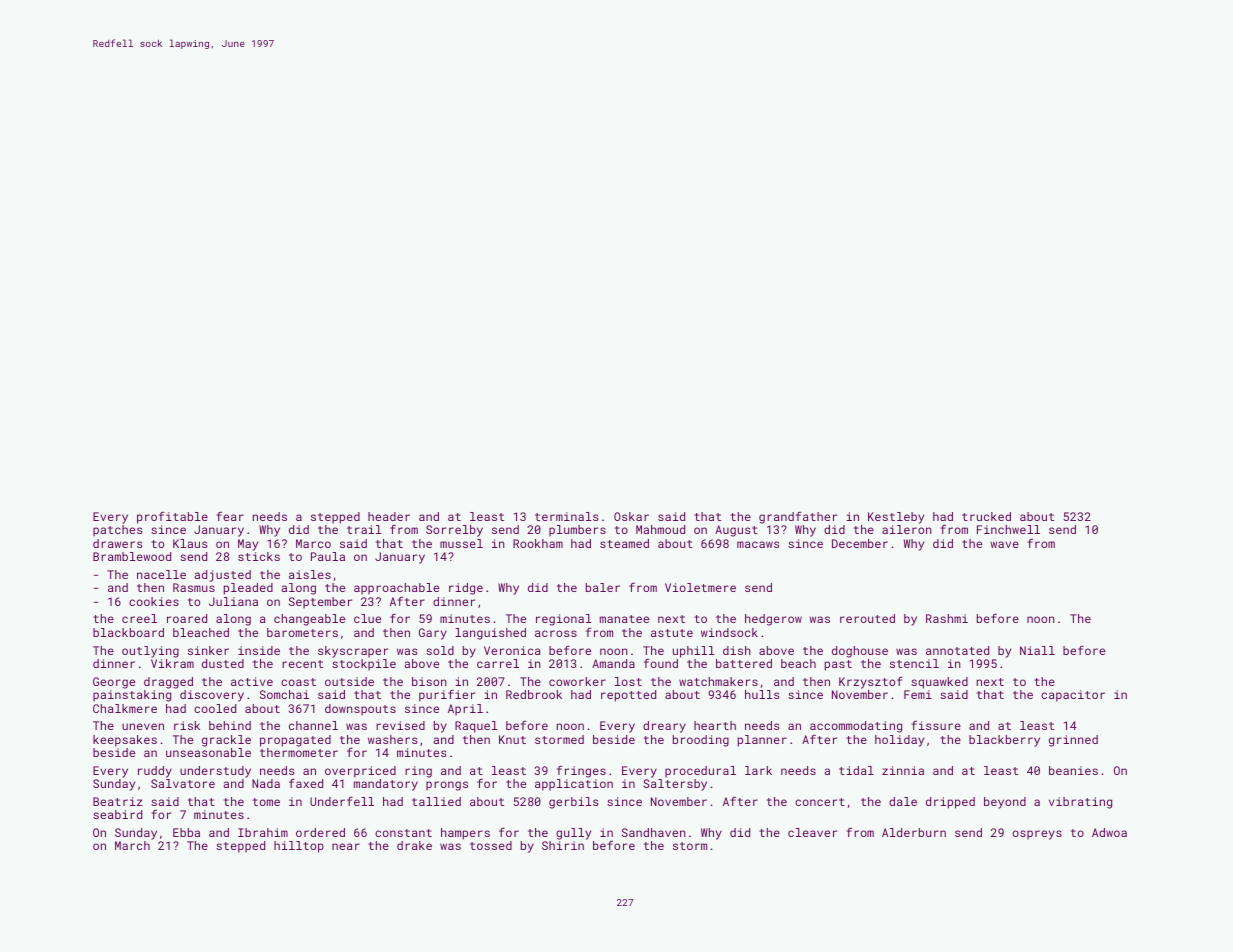  What do you see at coordinates (226, 741) in the image?
I see `grackle` at bounding box center [226, 741].
